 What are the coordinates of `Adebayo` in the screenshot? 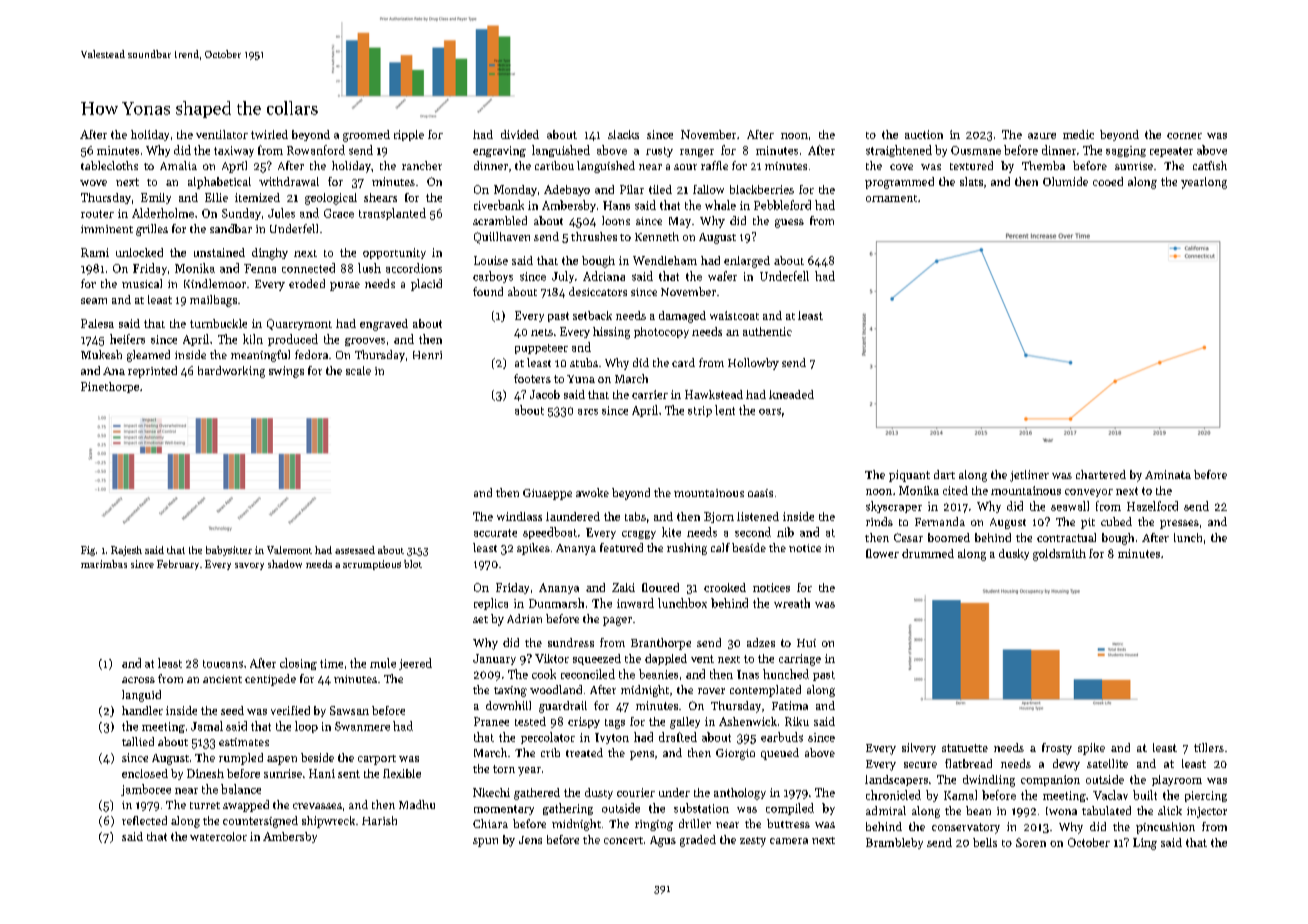 It's located at (567, 190).
